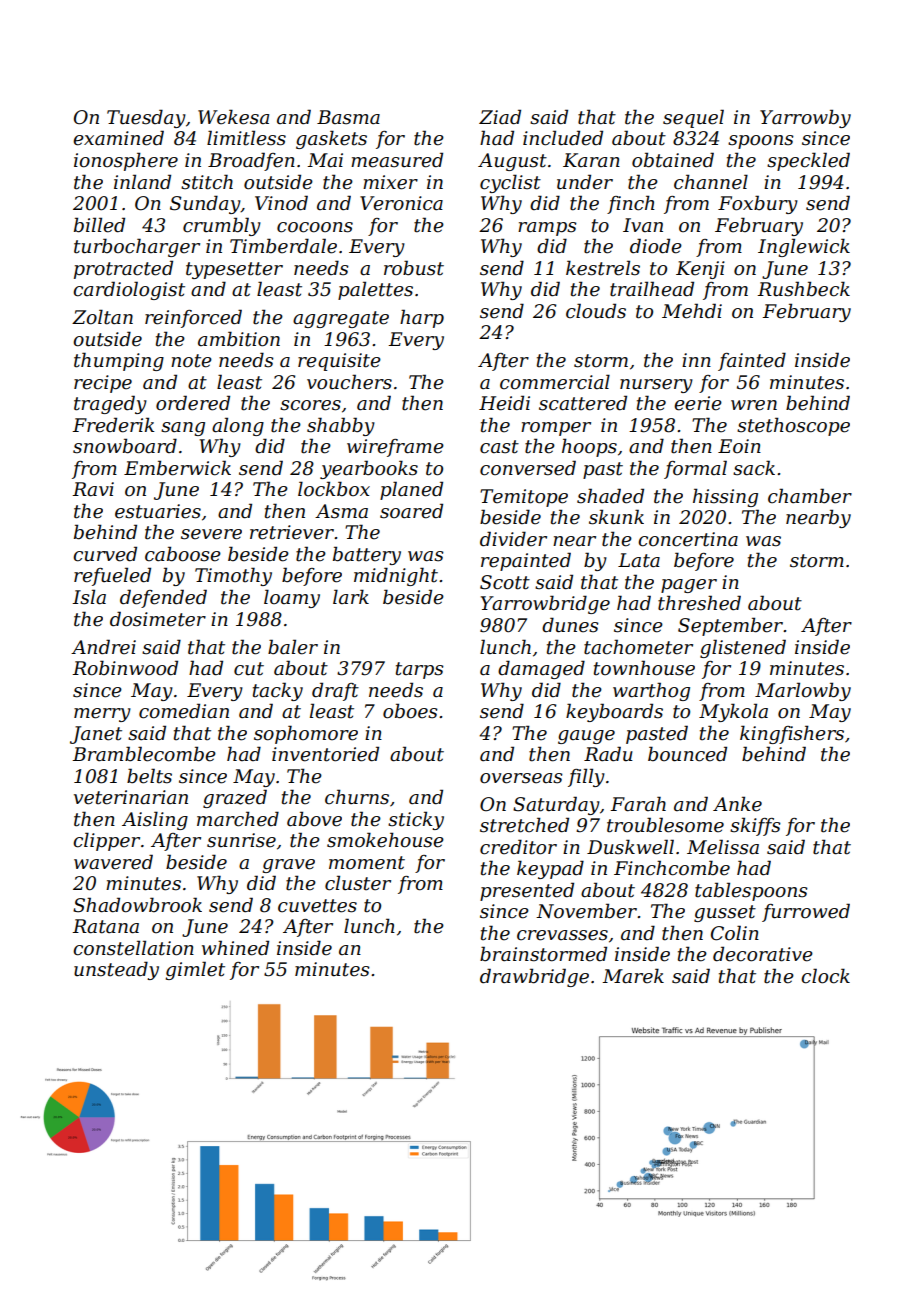 The height and width of the screenshot is (1311, 924). I want to click on Ziad, so click(500, 117).
